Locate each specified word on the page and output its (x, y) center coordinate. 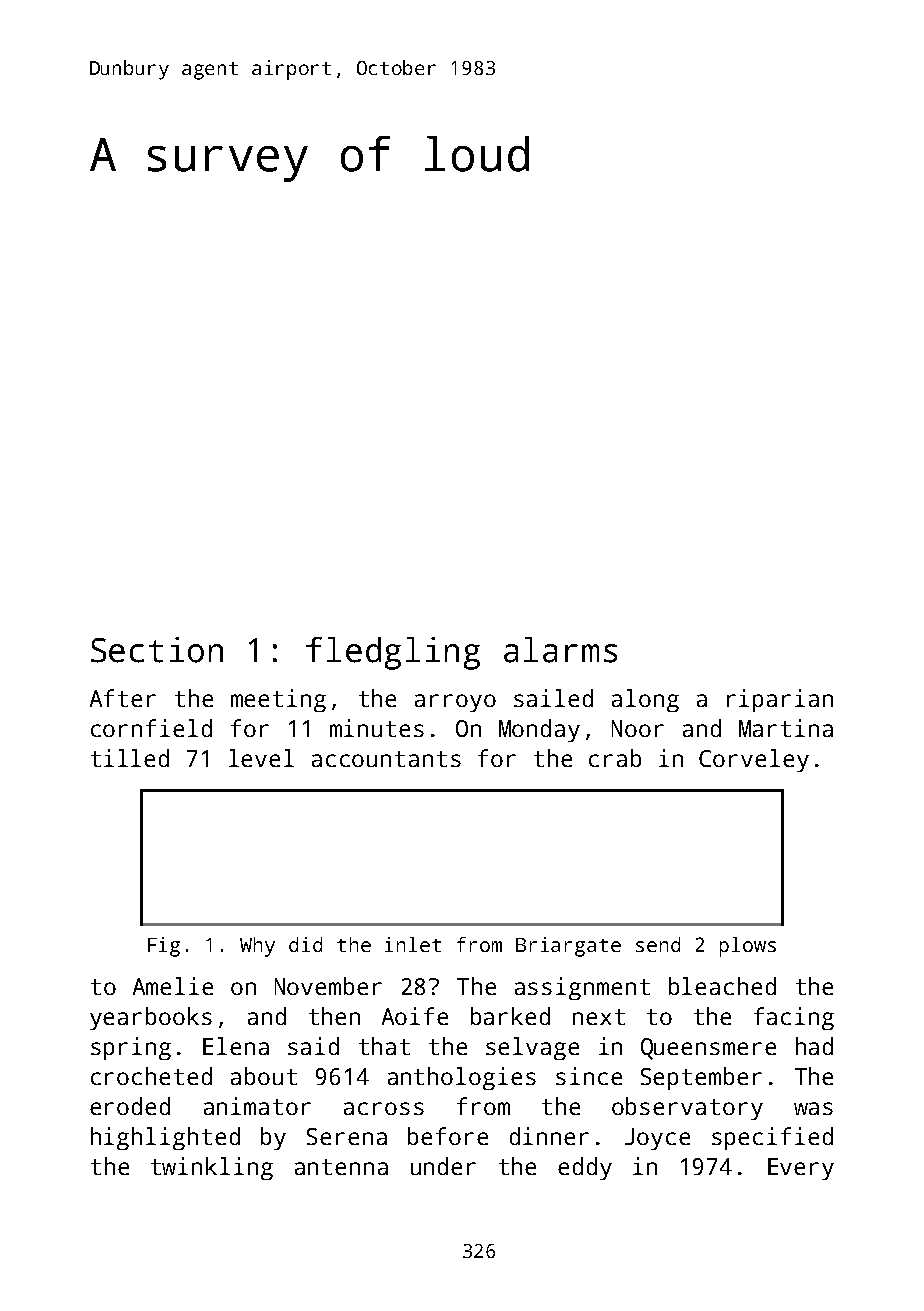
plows (748, 947)
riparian (780, 700)
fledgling (393, 653)
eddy (585, 1168)
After (123, 698)
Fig (164, 947)
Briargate (568, 947)
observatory (687, 1108)
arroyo (455, 703)
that (384, 1046)
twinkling (212, 1168)
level (261, 758)
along (645, 700)
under (443, 1166)
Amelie (173, 986)
